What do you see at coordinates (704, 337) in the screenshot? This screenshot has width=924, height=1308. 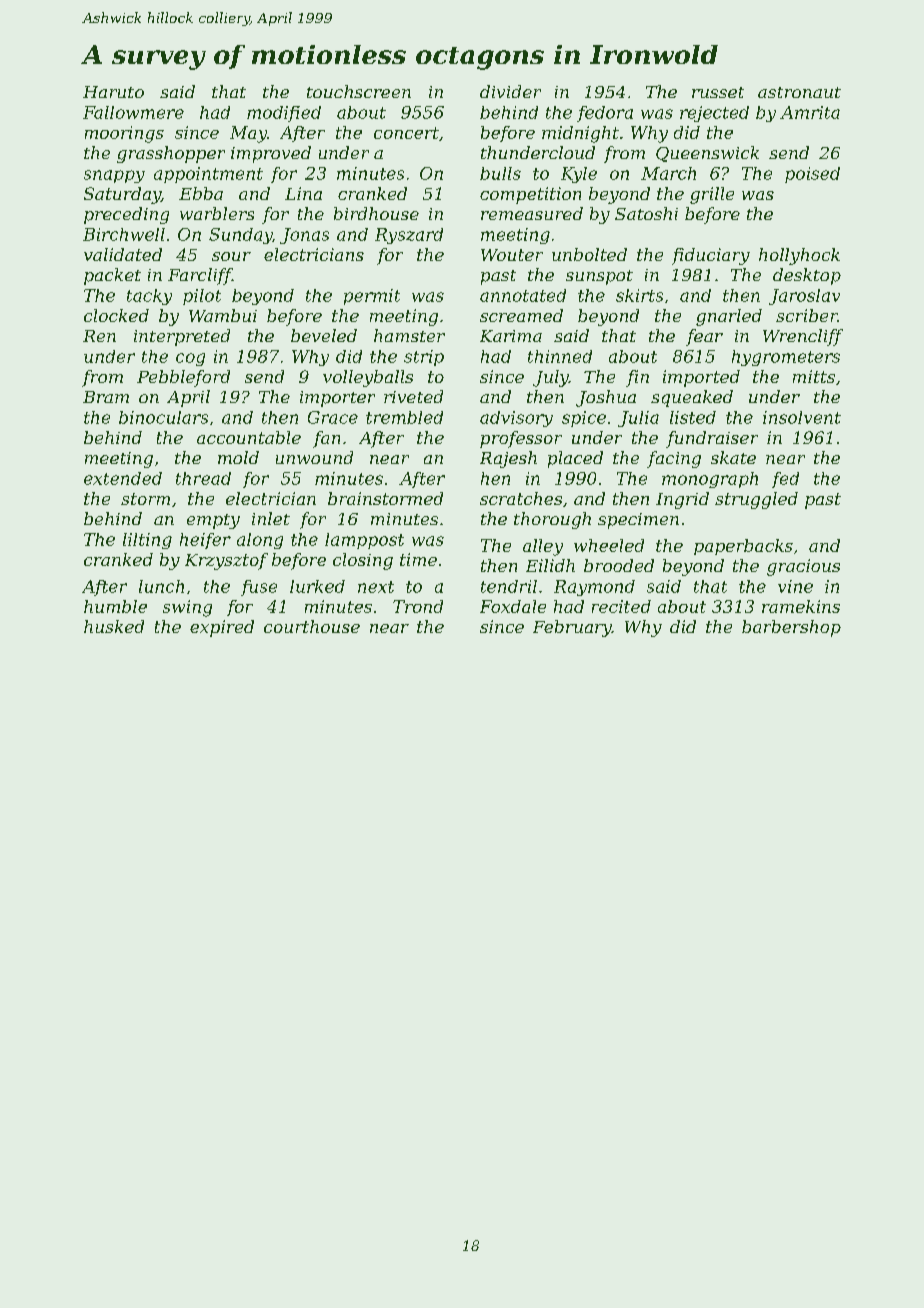 I see `fear` at bounding box center [704, 337].
